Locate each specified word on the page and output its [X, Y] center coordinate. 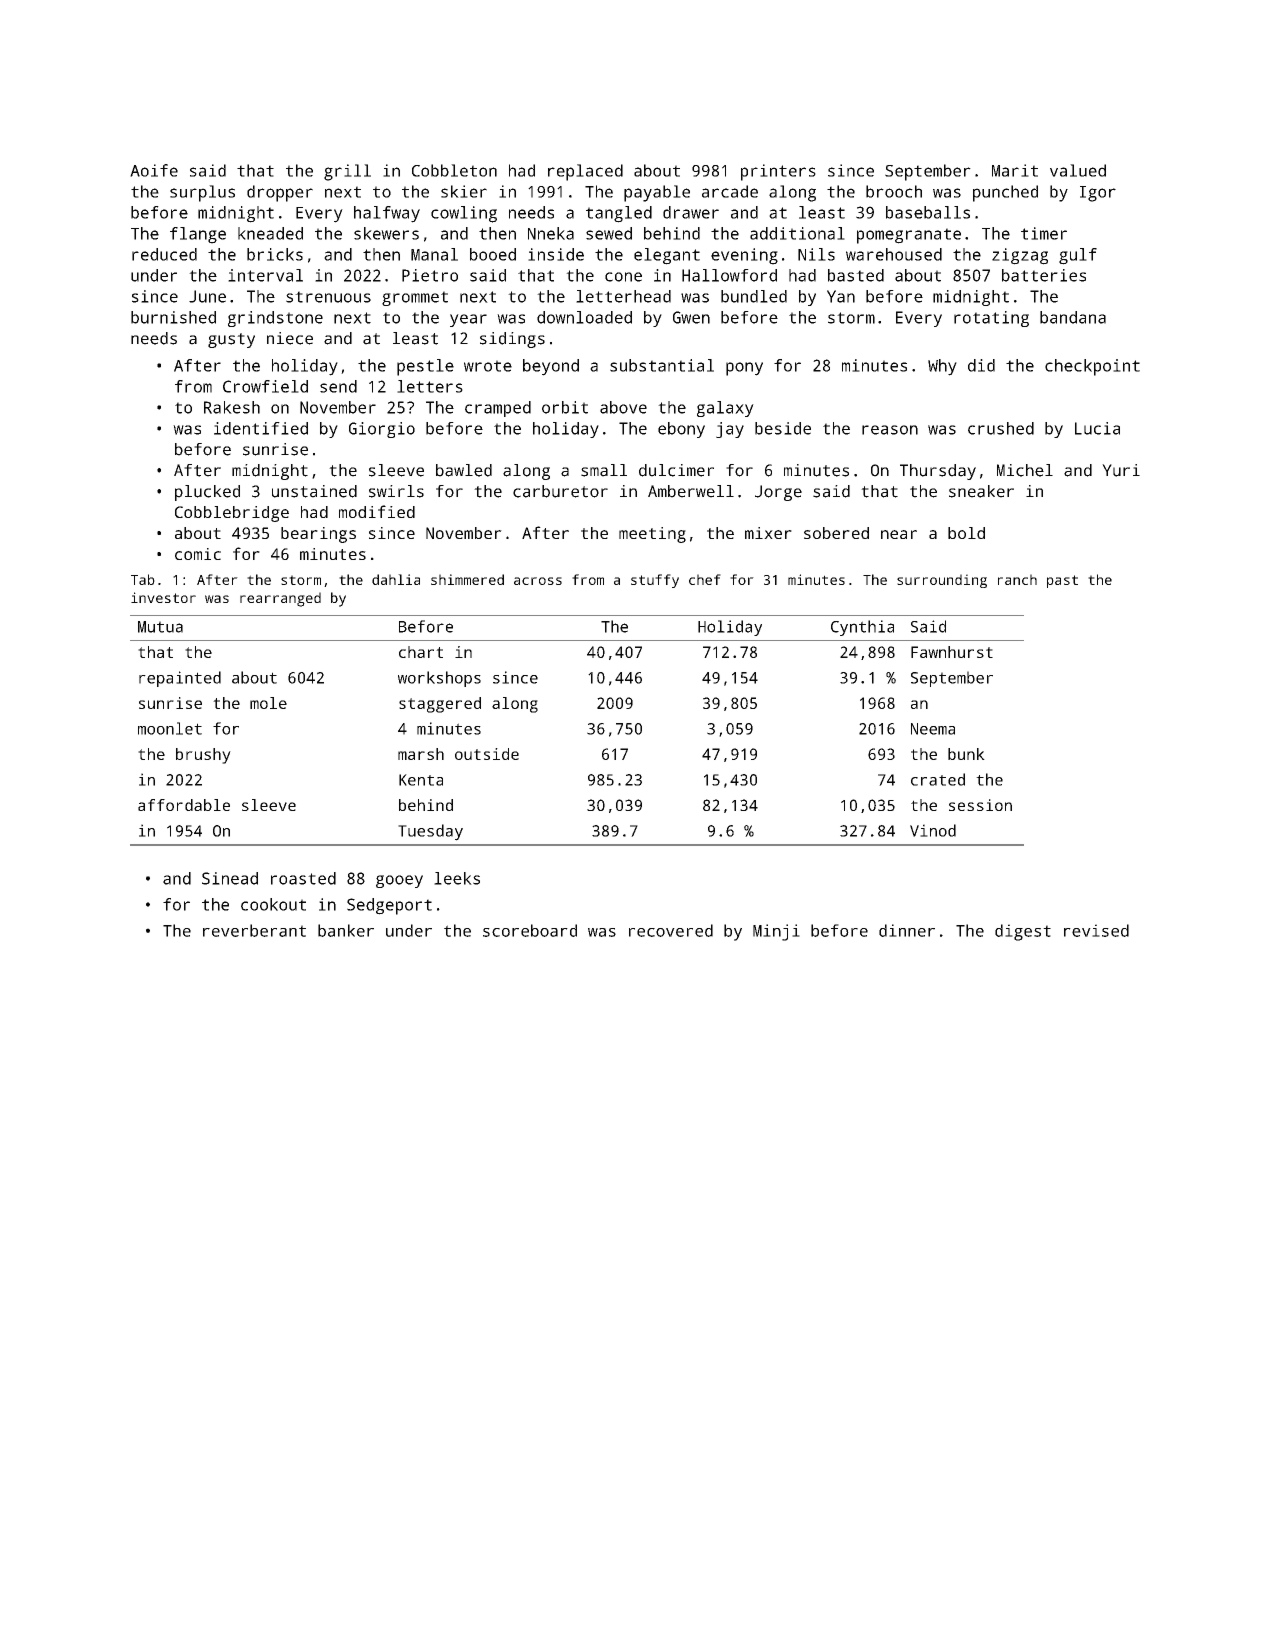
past [1062, 581]
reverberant [254, 930]
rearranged [280, 599]
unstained [314, 491]
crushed [1001, 428]
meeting [652, 535]
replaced [585, 172]
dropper [280, 193]
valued [1078, 170]
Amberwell [691, 491]
